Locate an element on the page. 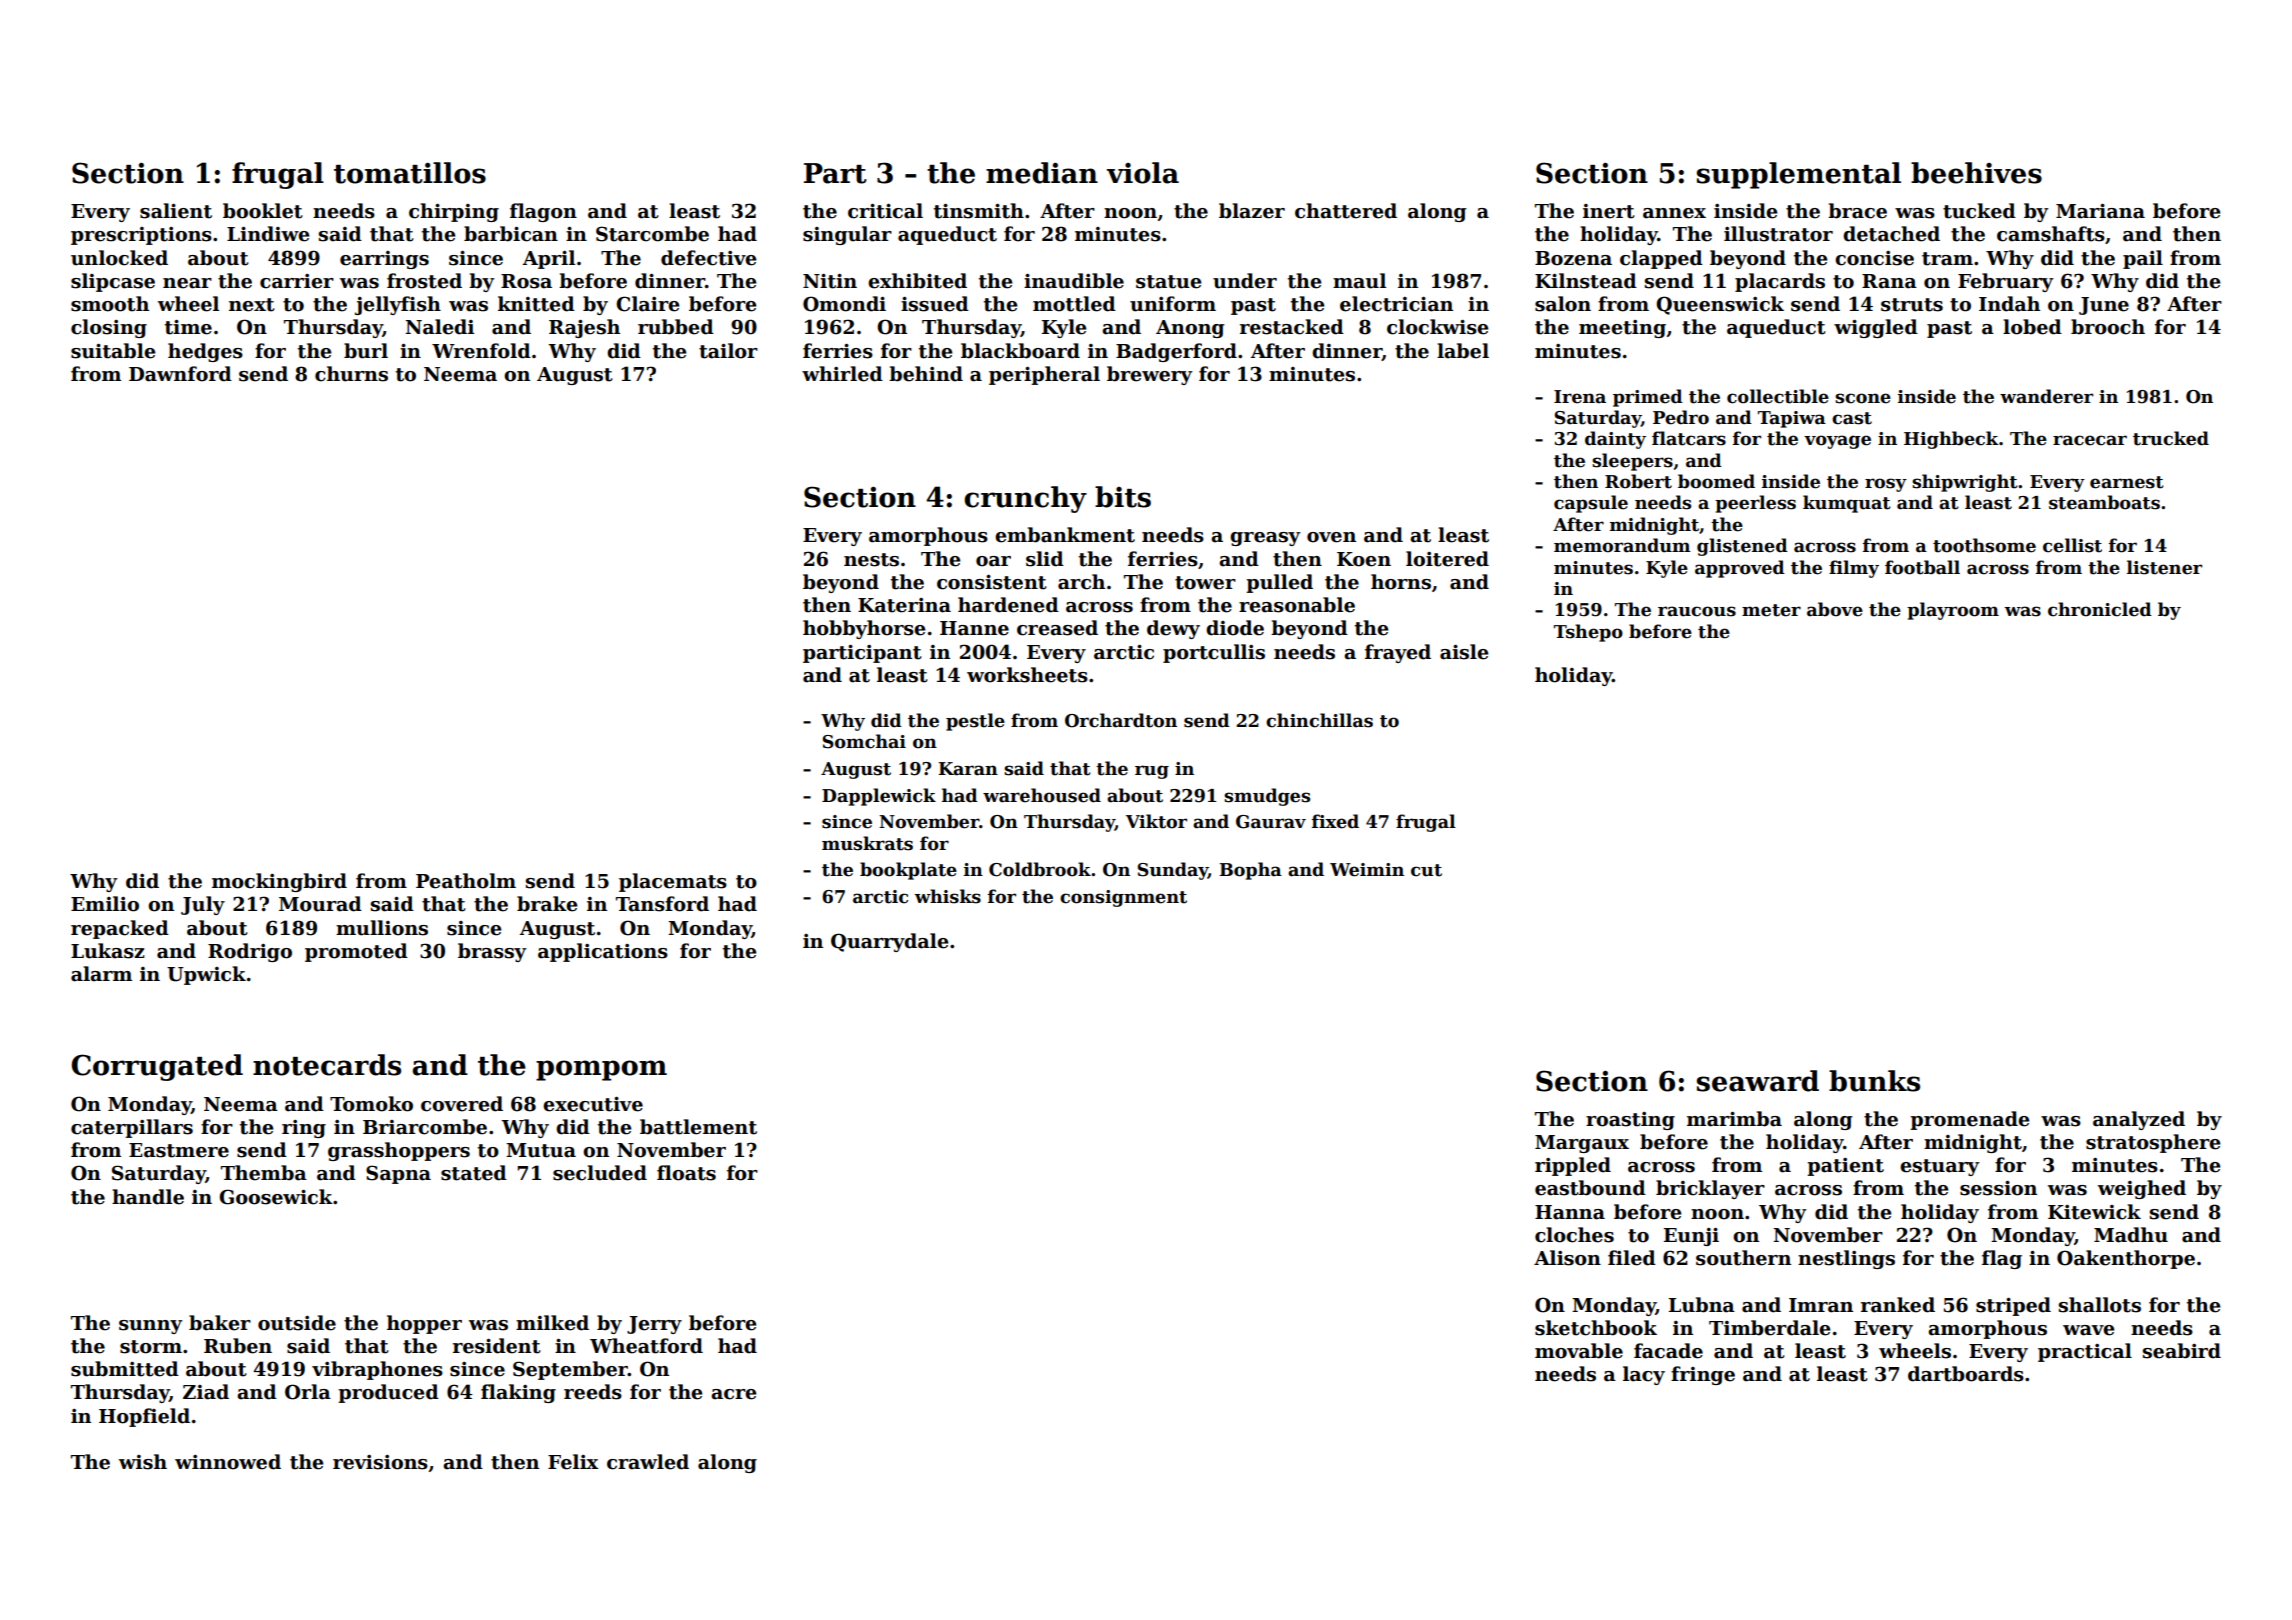 This page has height=1620, width=2292. flatcars is located at coordinates (1689, 438).
